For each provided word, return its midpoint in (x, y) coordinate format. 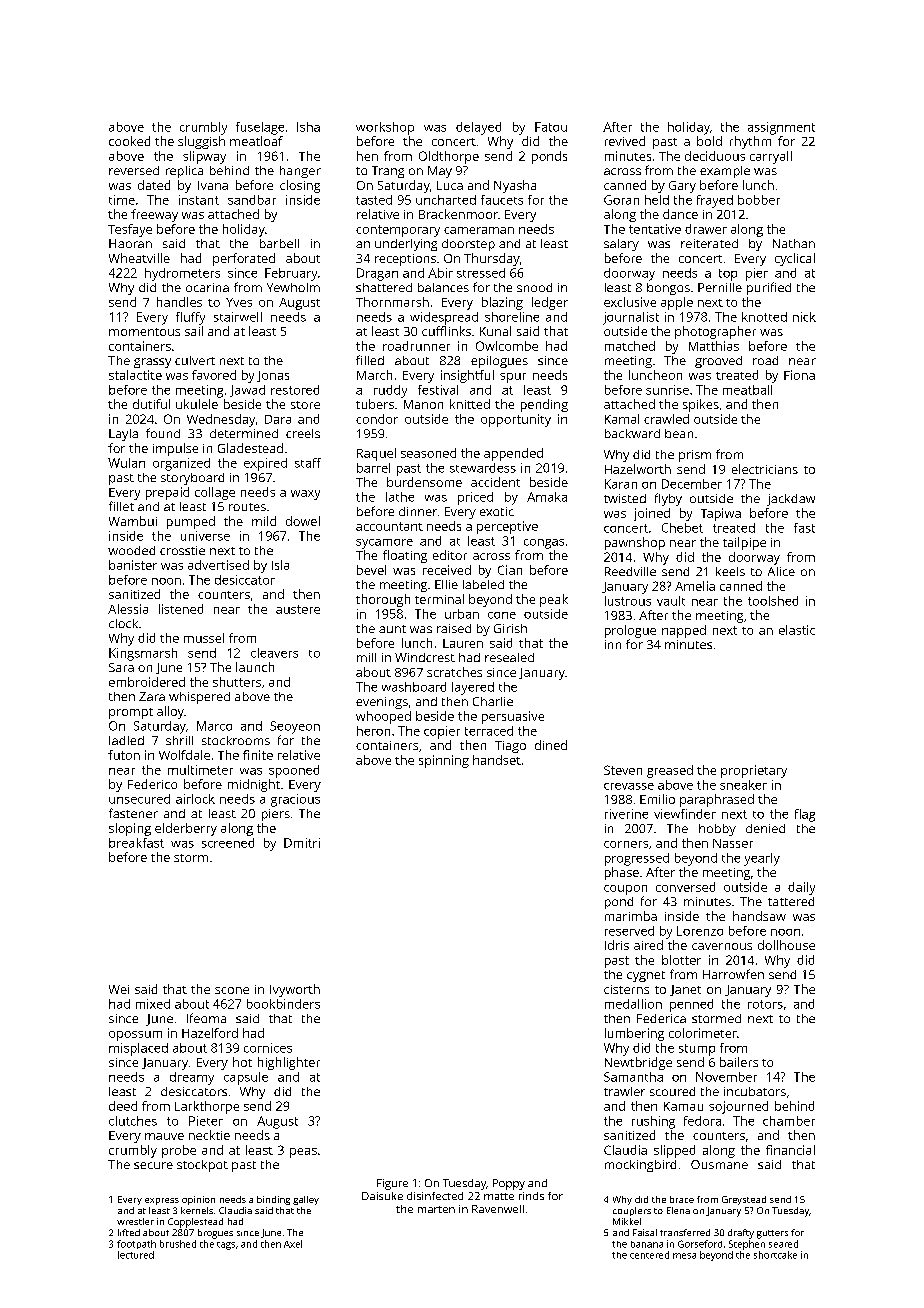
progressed (637, 859)
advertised (218, 565)
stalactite (135, 375)
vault (671, 601)
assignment (781, 128)
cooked (129, 141)
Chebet (682, 528)
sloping (130, 829)
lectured (136, 1255)
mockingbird (640, 1166)
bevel (371, 570)
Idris (617, 945)
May (440, 172)
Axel (293, 1244)
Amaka (547, 497)
